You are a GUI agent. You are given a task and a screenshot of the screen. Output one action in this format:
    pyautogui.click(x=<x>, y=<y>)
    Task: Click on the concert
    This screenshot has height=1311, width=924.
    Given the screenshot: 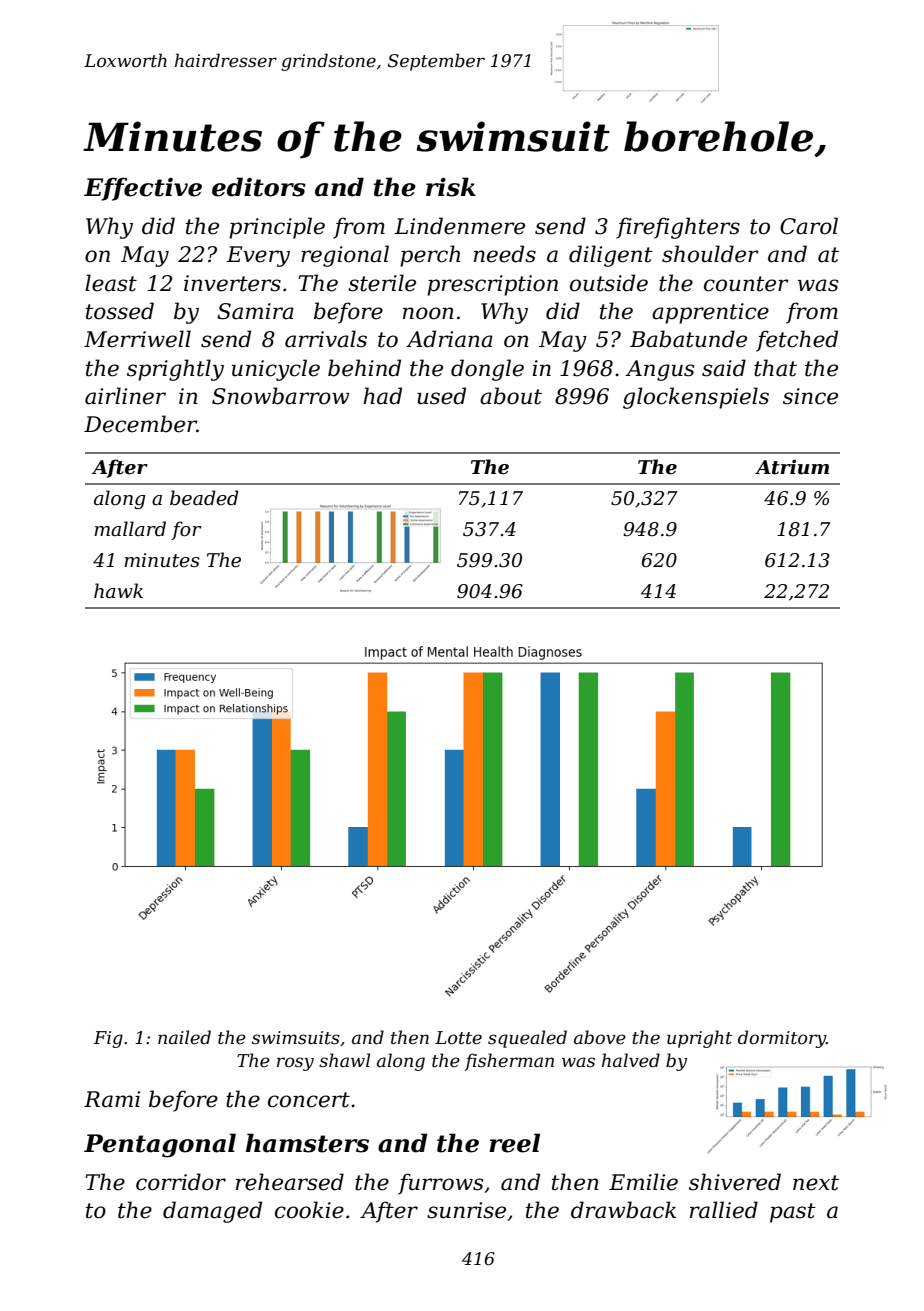 What is the action you would take?
    pyautogui.click(x=309, y=1100)
